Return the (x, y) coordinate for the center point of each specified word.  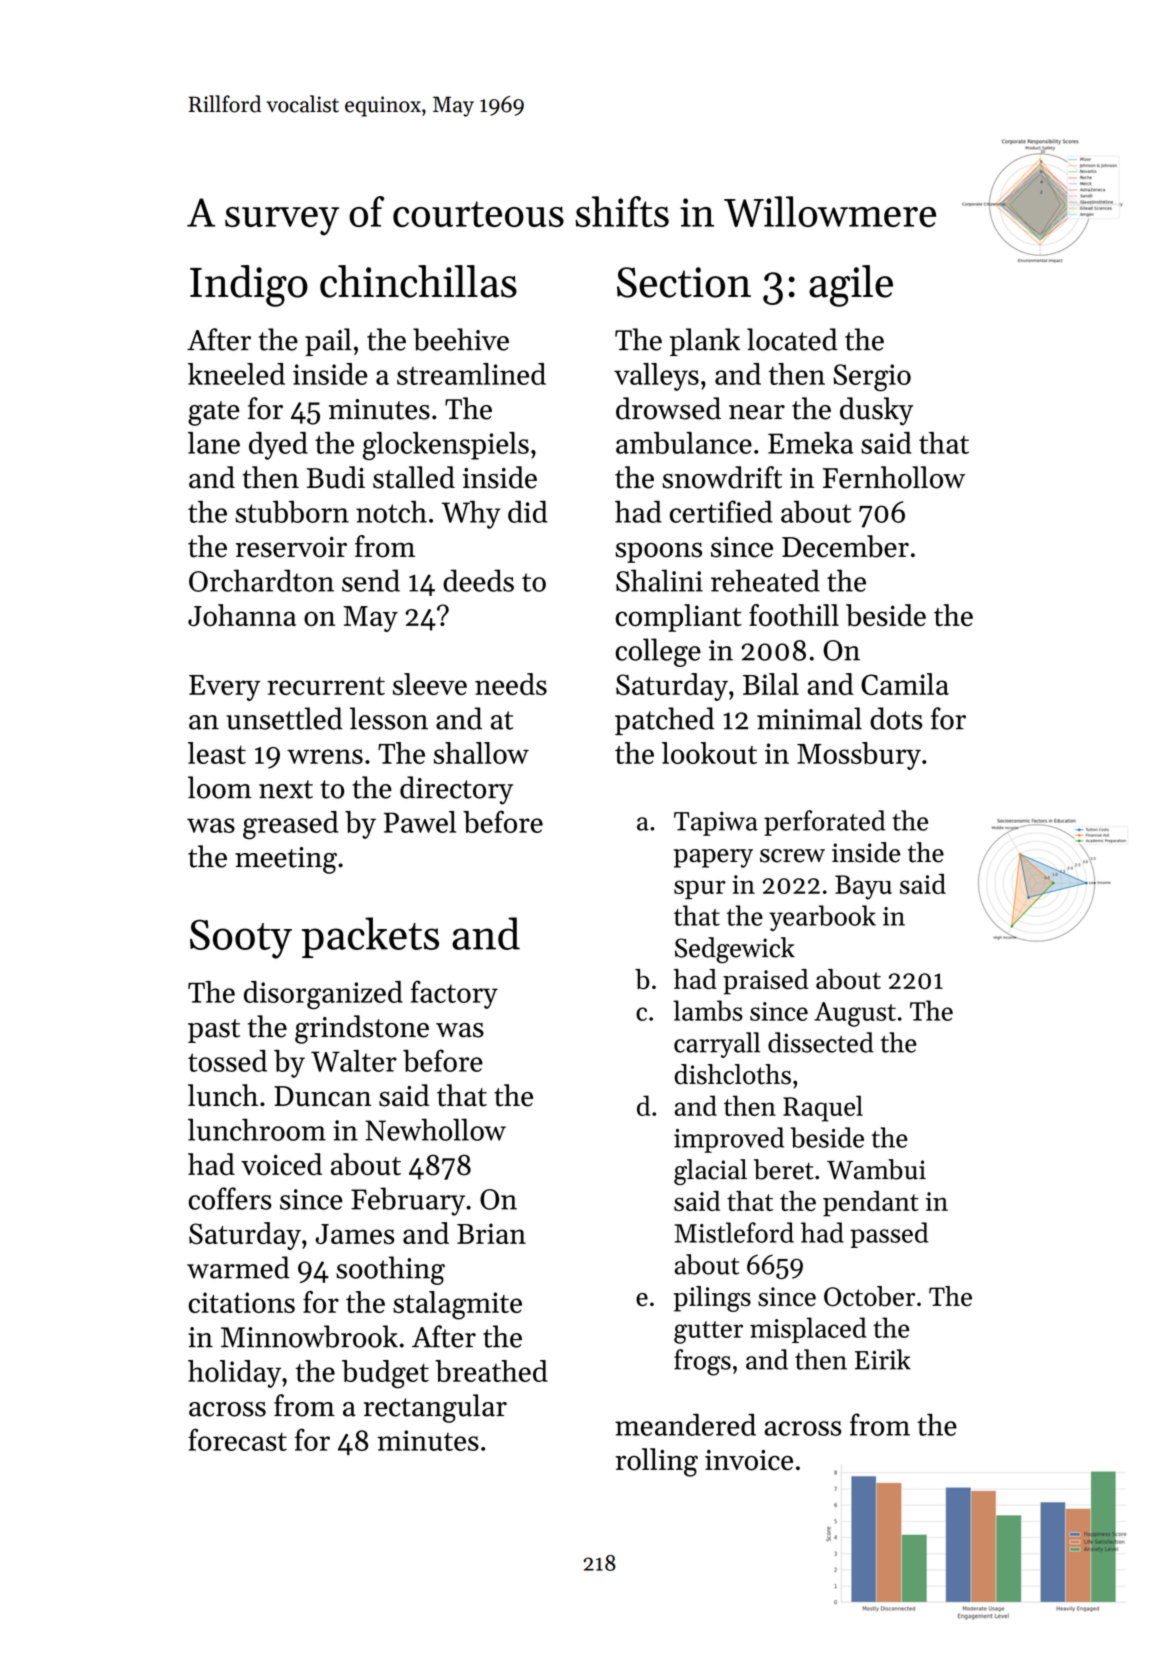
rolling (656, 1462)
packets (370, 937)
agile (851, 286)
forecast (237, 1439)
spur (700, 889)
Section (684, 282)
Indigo (249, 286)
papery (713, 858)
